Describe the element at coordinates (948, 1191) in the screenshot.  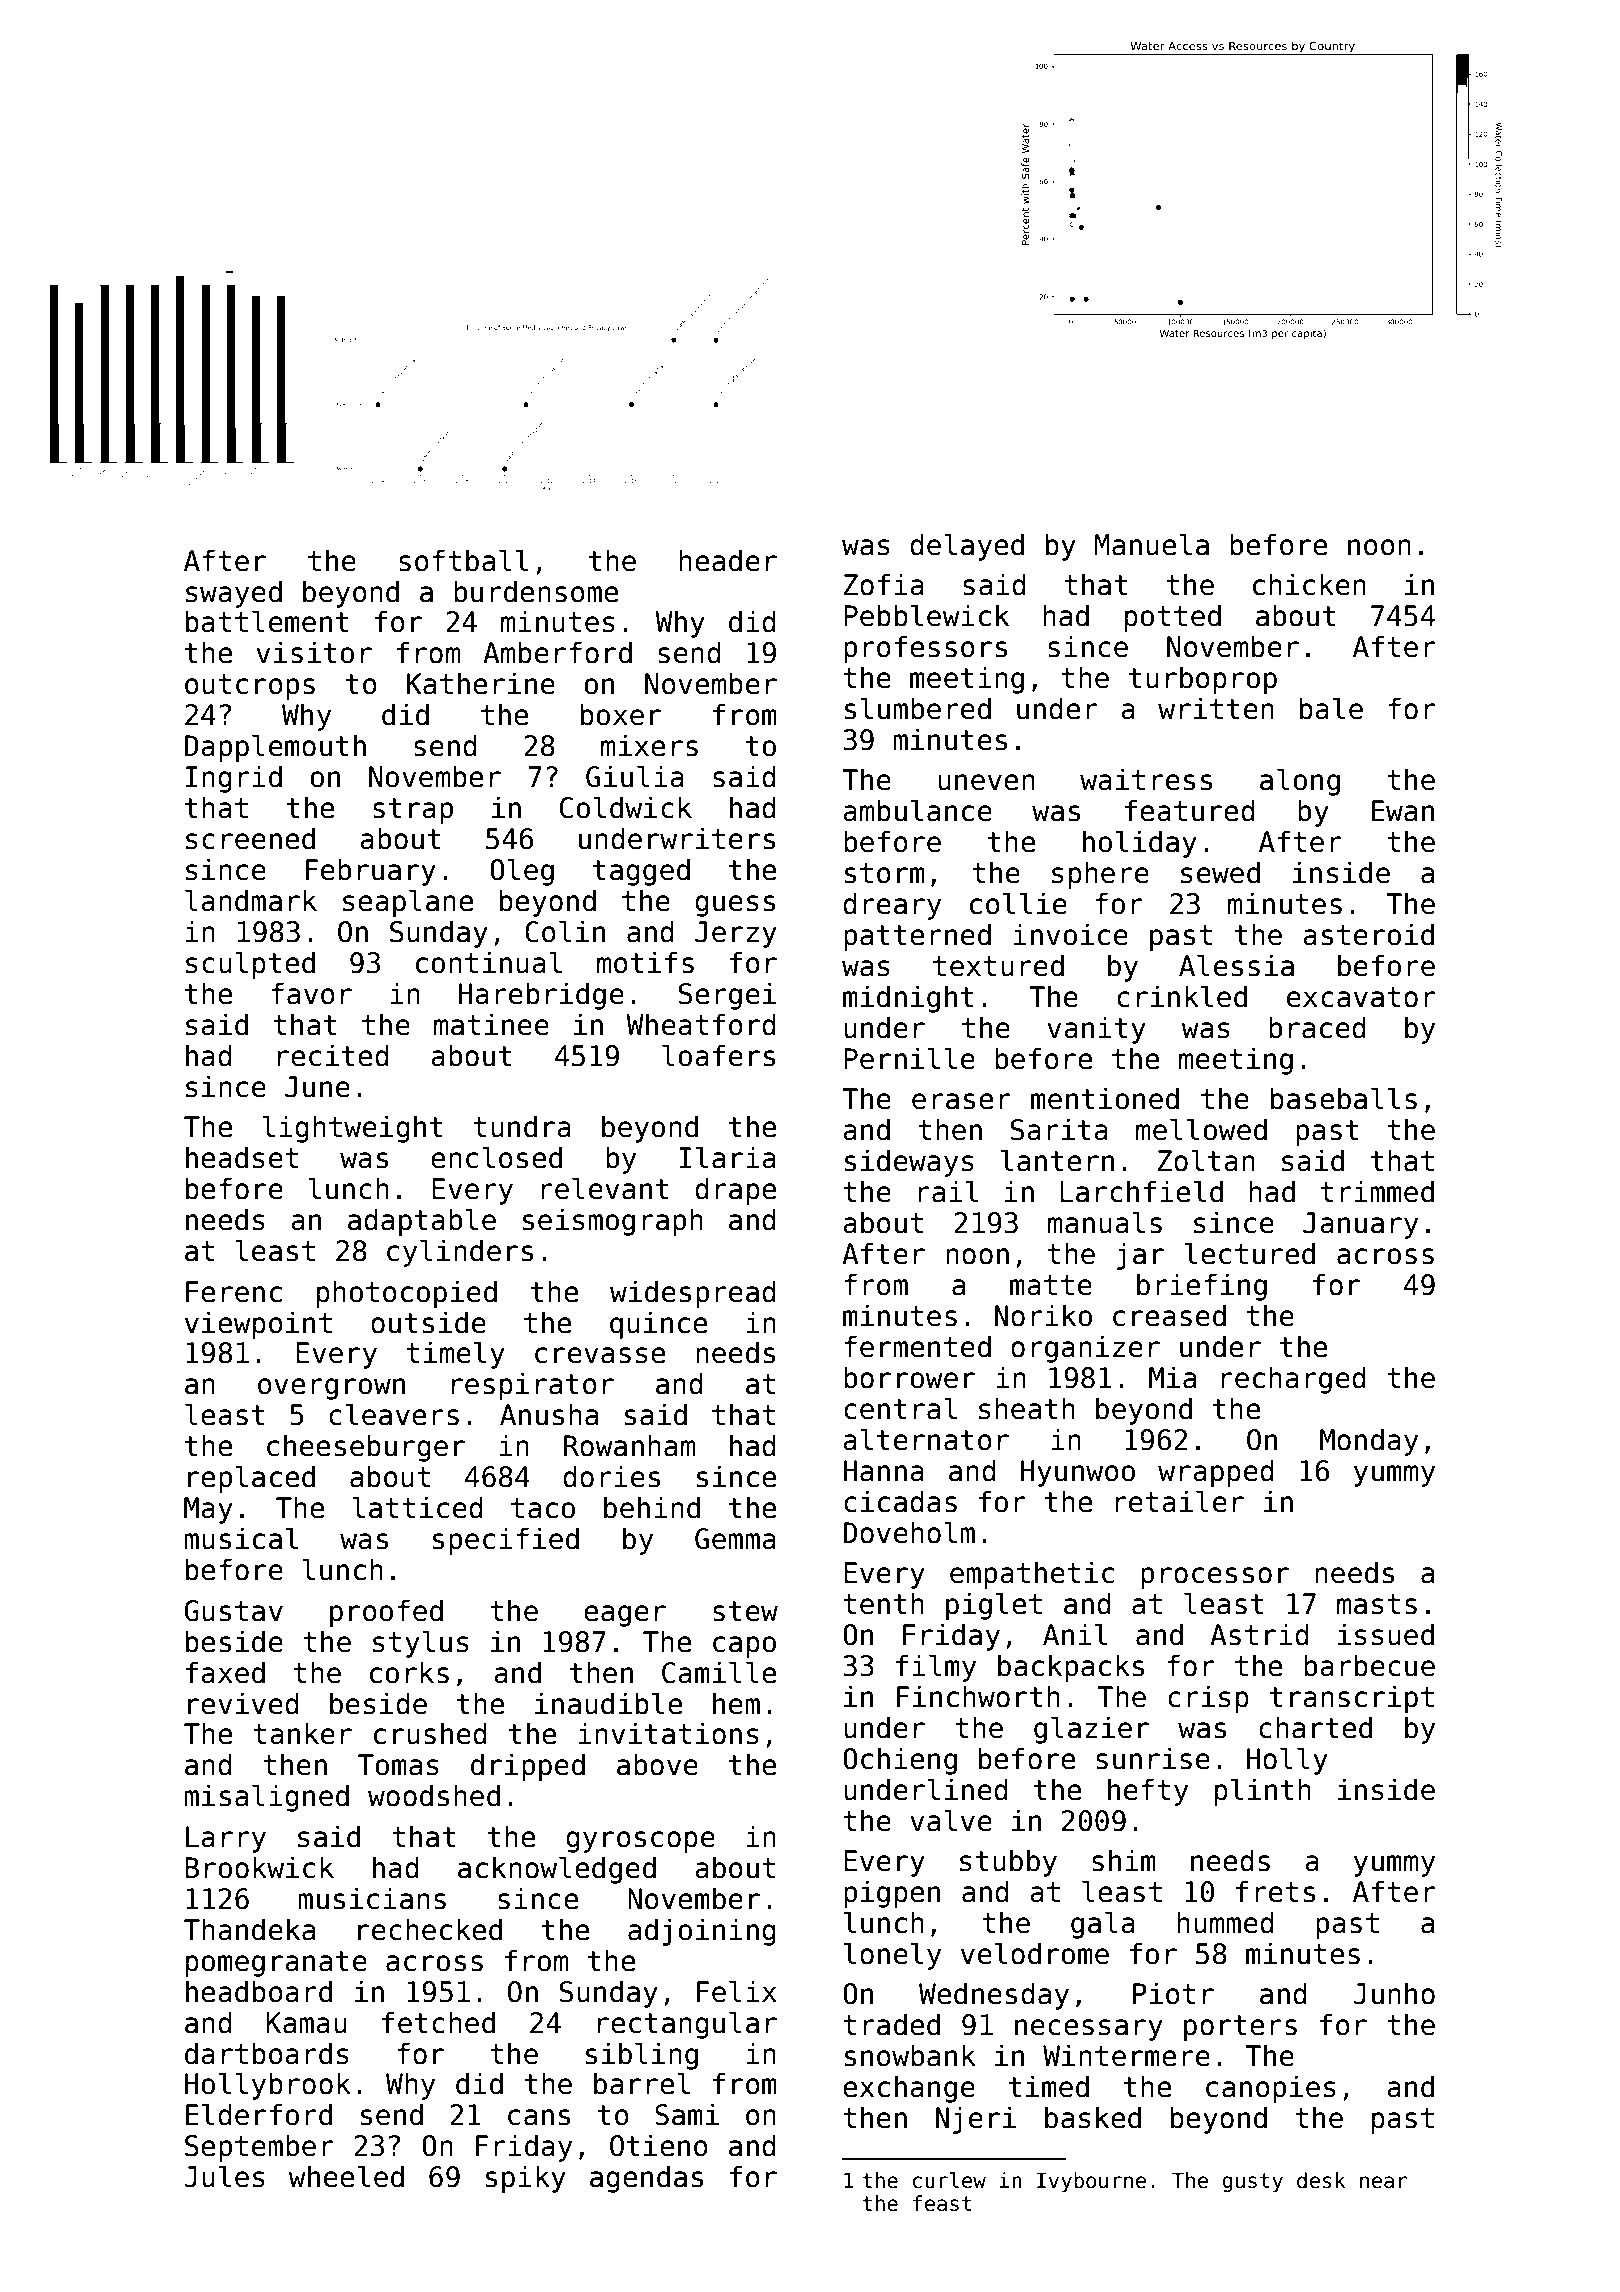
I see `rail` at that location.
